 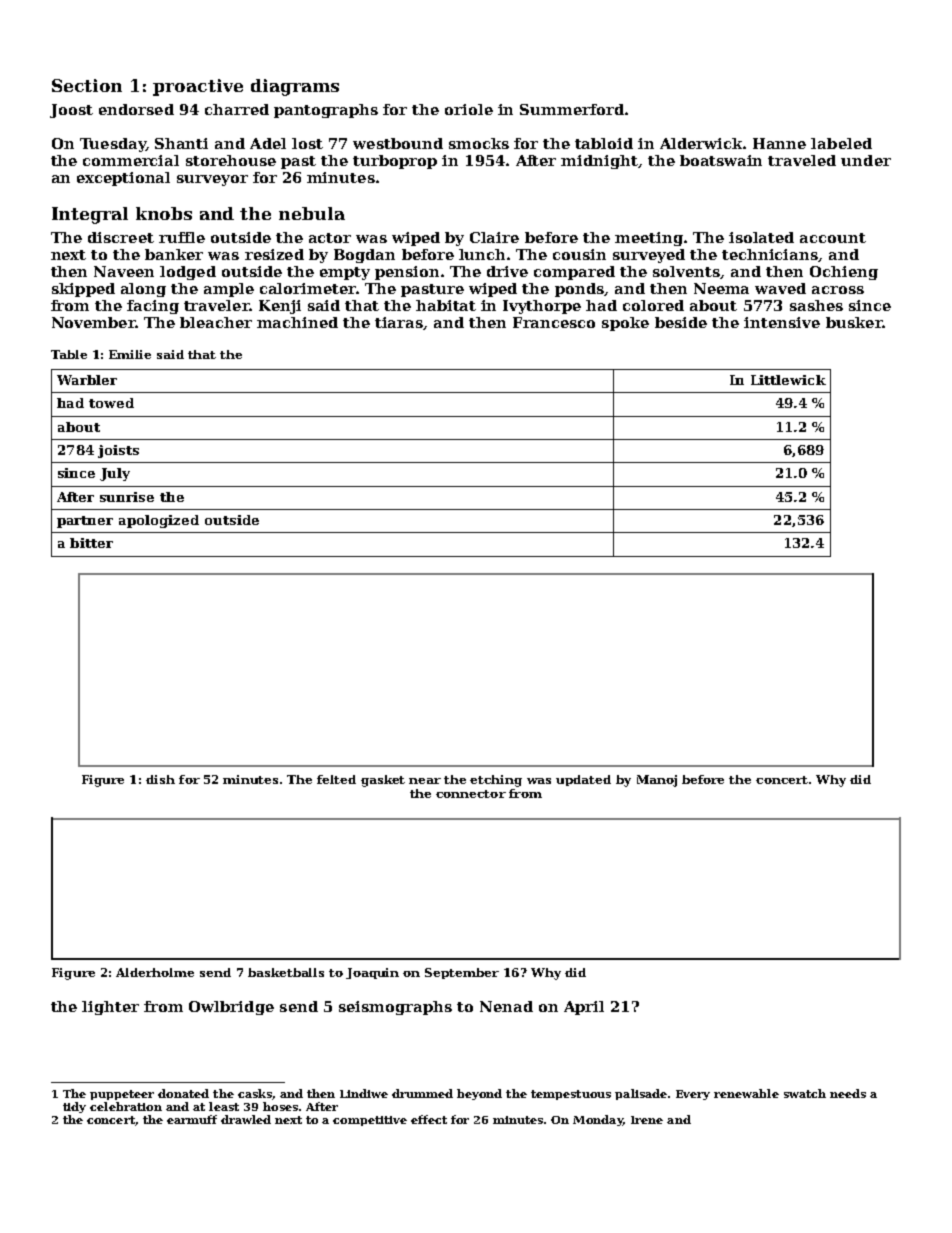 I want to click on April, so click(x=584, y=1008).
